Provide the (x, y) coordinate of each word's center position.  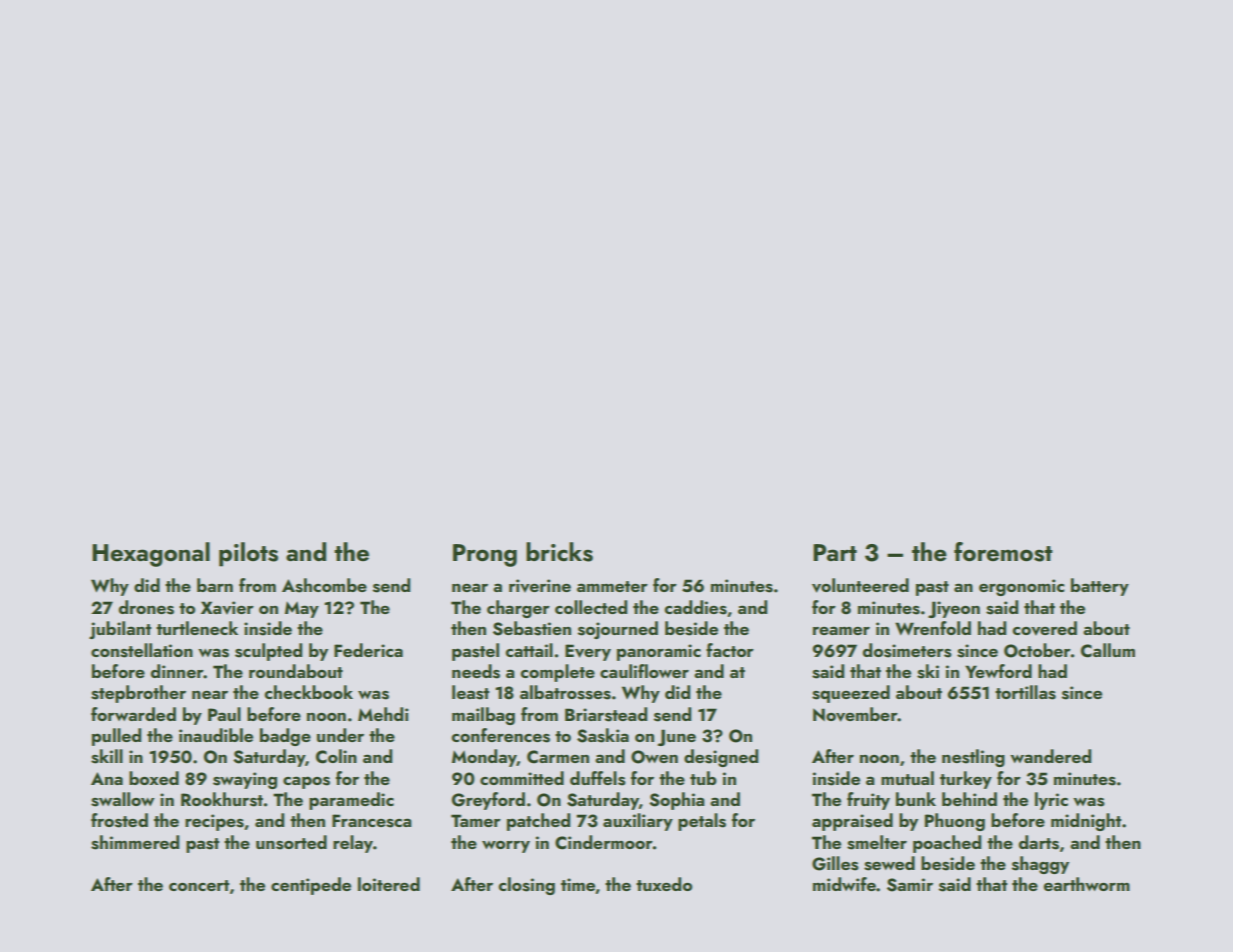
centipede (311, 886)
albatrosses (565, 692)
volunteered (860, 585)
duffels (598, 778)
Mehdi (383, 714)
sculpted (268, 652)
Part (835, 552)
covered (1045, 628)
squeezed (851, 694)
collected (591, 607)
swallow (123, 799)
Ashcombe (324, 585)
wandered (1050, 756)
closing (527, 886)
